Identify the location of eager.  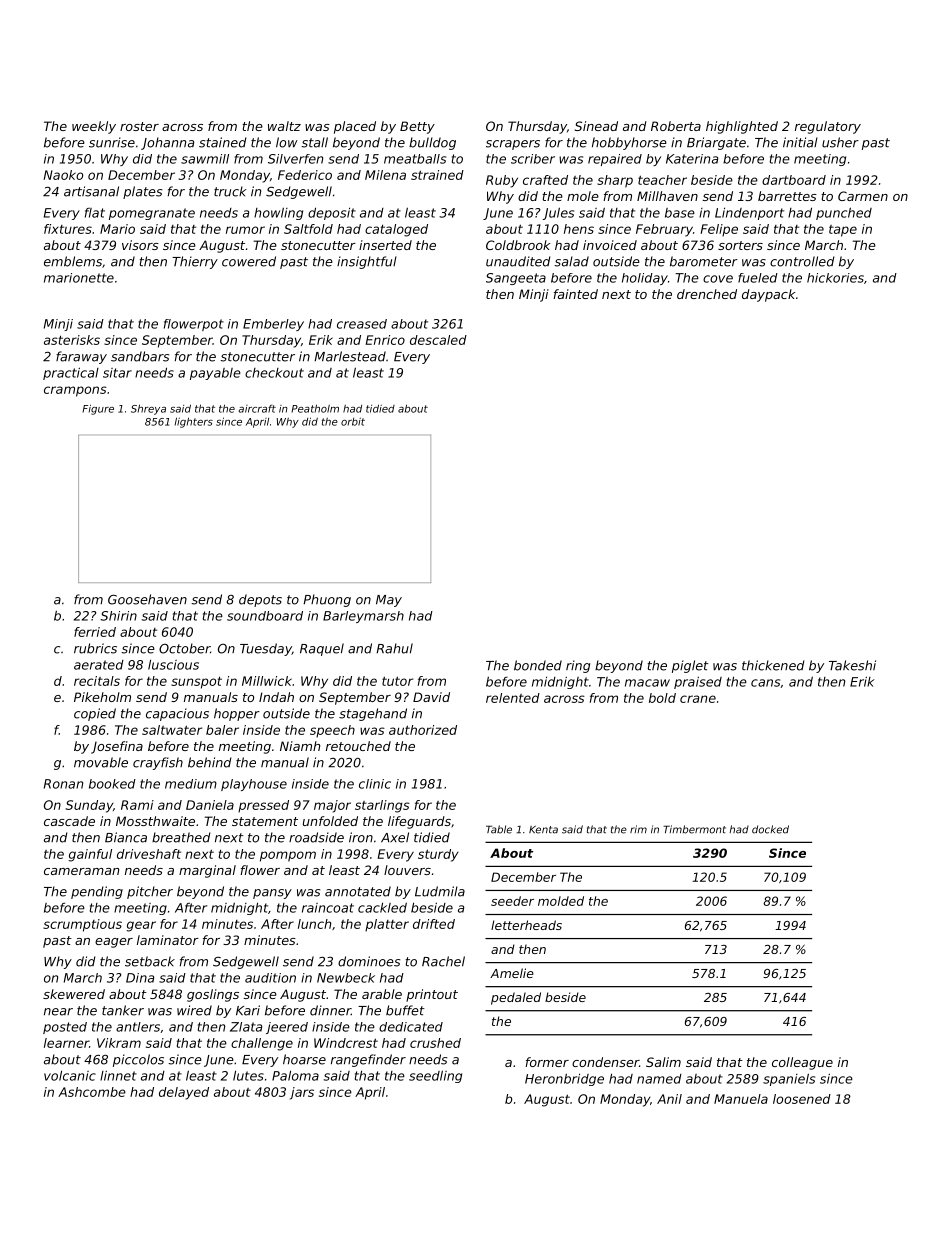
(114, 943).
